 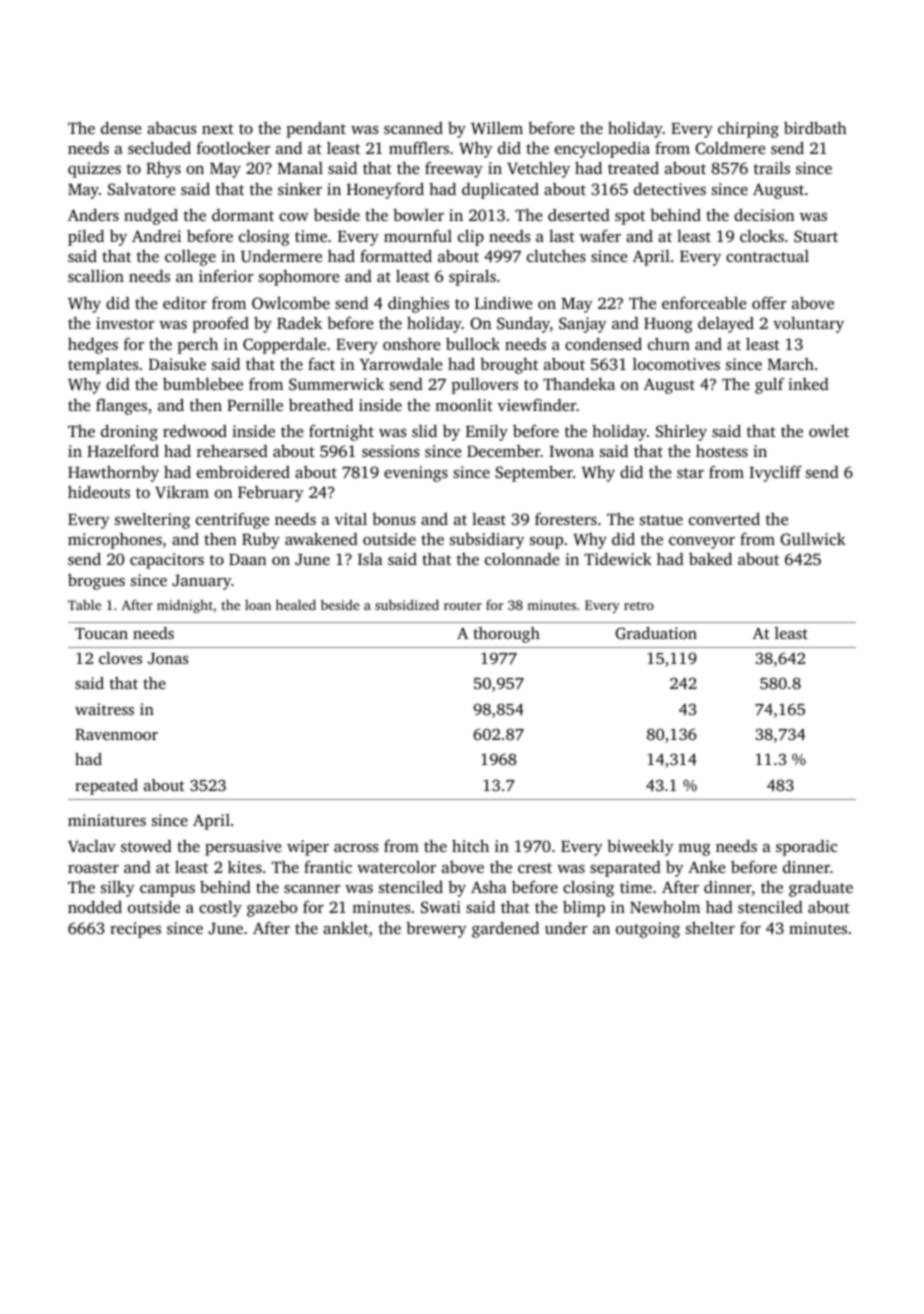 What do you see at coordinates (113, 474) in the screenshot?
I see `Hawthornby` at bounding box center [113, 474].
